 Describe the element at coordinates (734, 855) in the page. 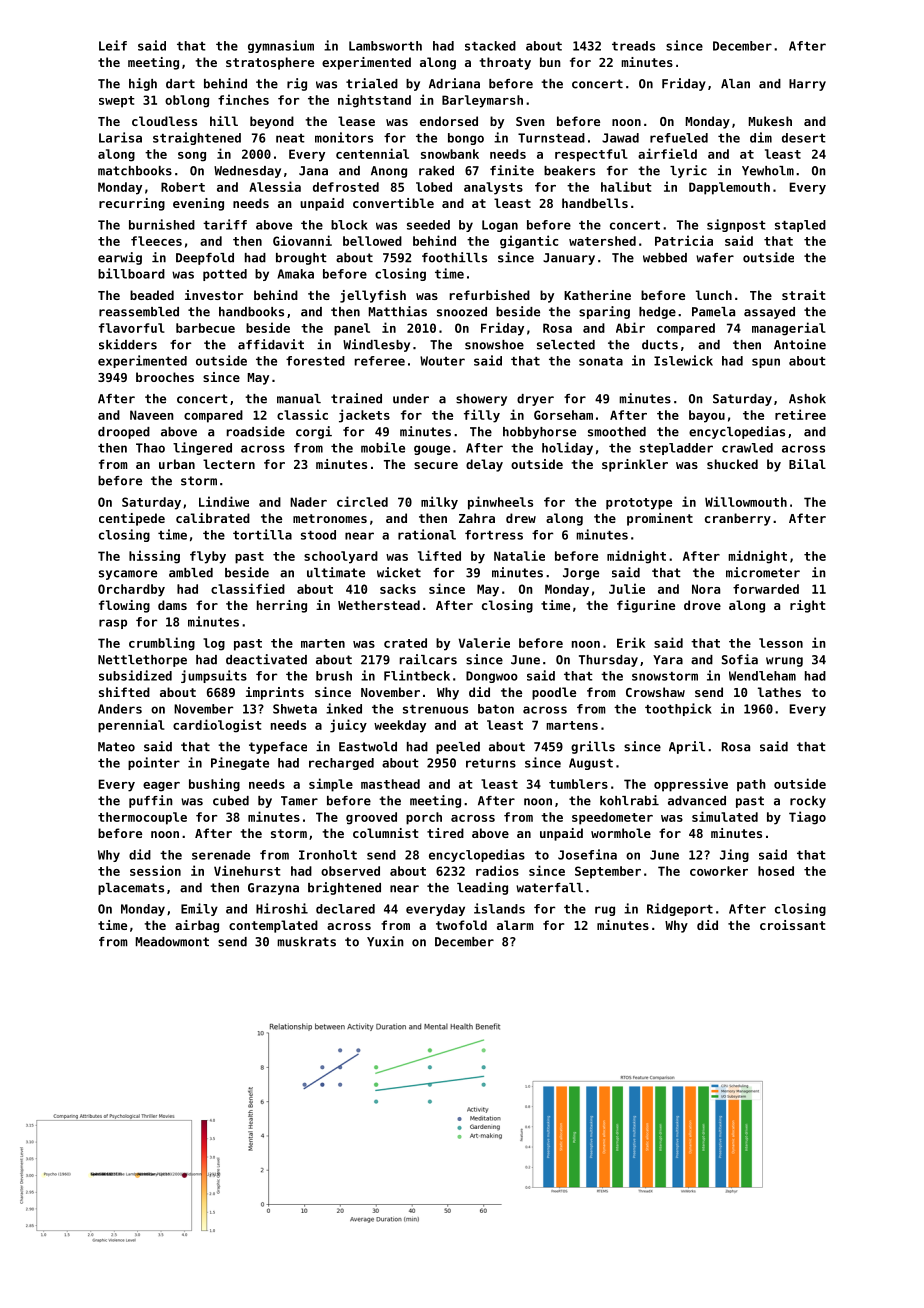

I see `Jing` at that location.
